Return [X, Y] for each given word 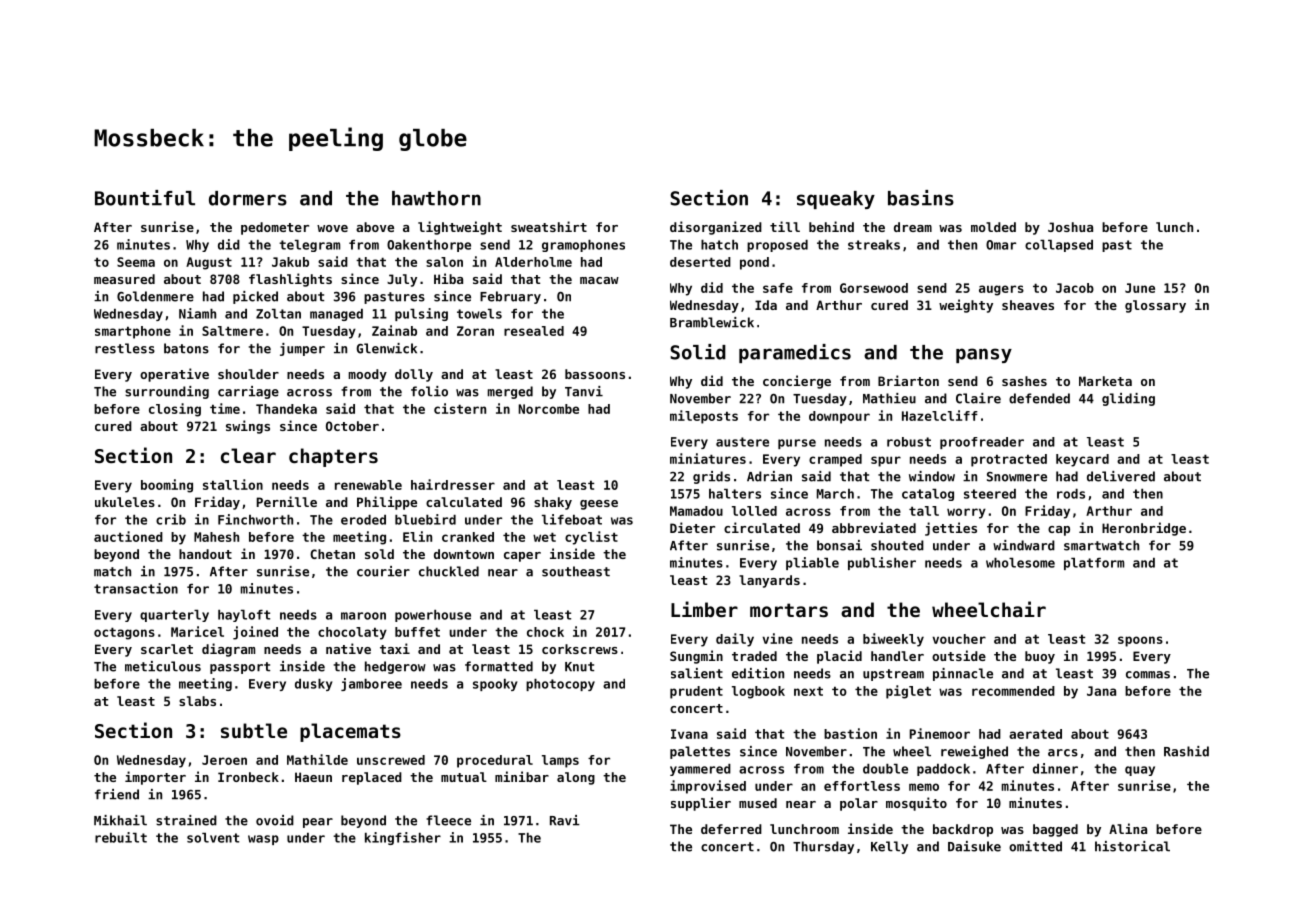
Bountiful [145, 198]
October [352, 426]
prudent [696, 692]
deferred [731, 829]
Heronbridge [1144, 529]
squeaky [836, 200]
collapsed [1059, 246]
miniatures [708, 458]
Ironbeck [248, 777]
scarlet [167, 649]
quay [1140, 771]
